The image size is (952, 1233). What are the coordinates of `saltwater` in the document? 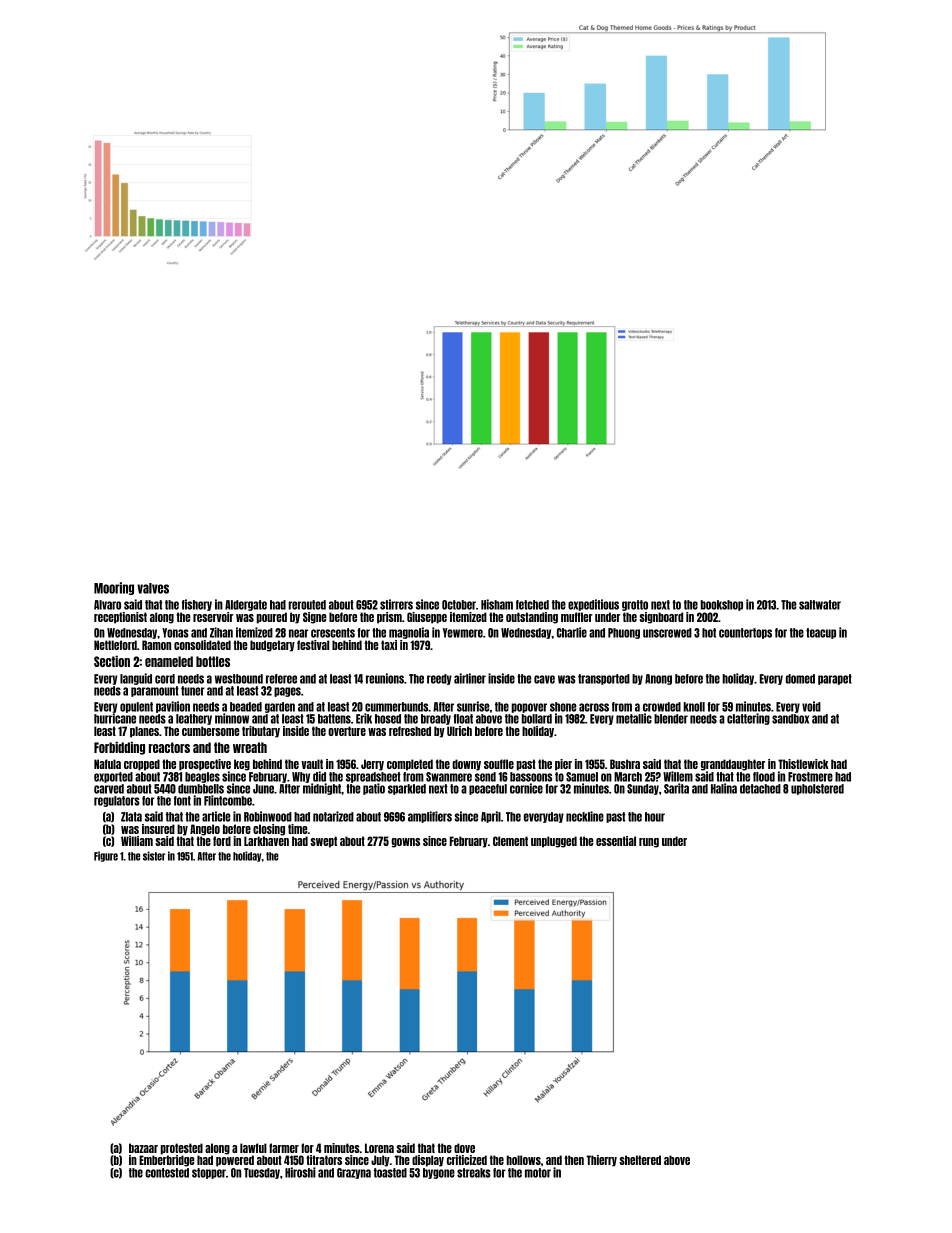 It's located at (820, 605).
